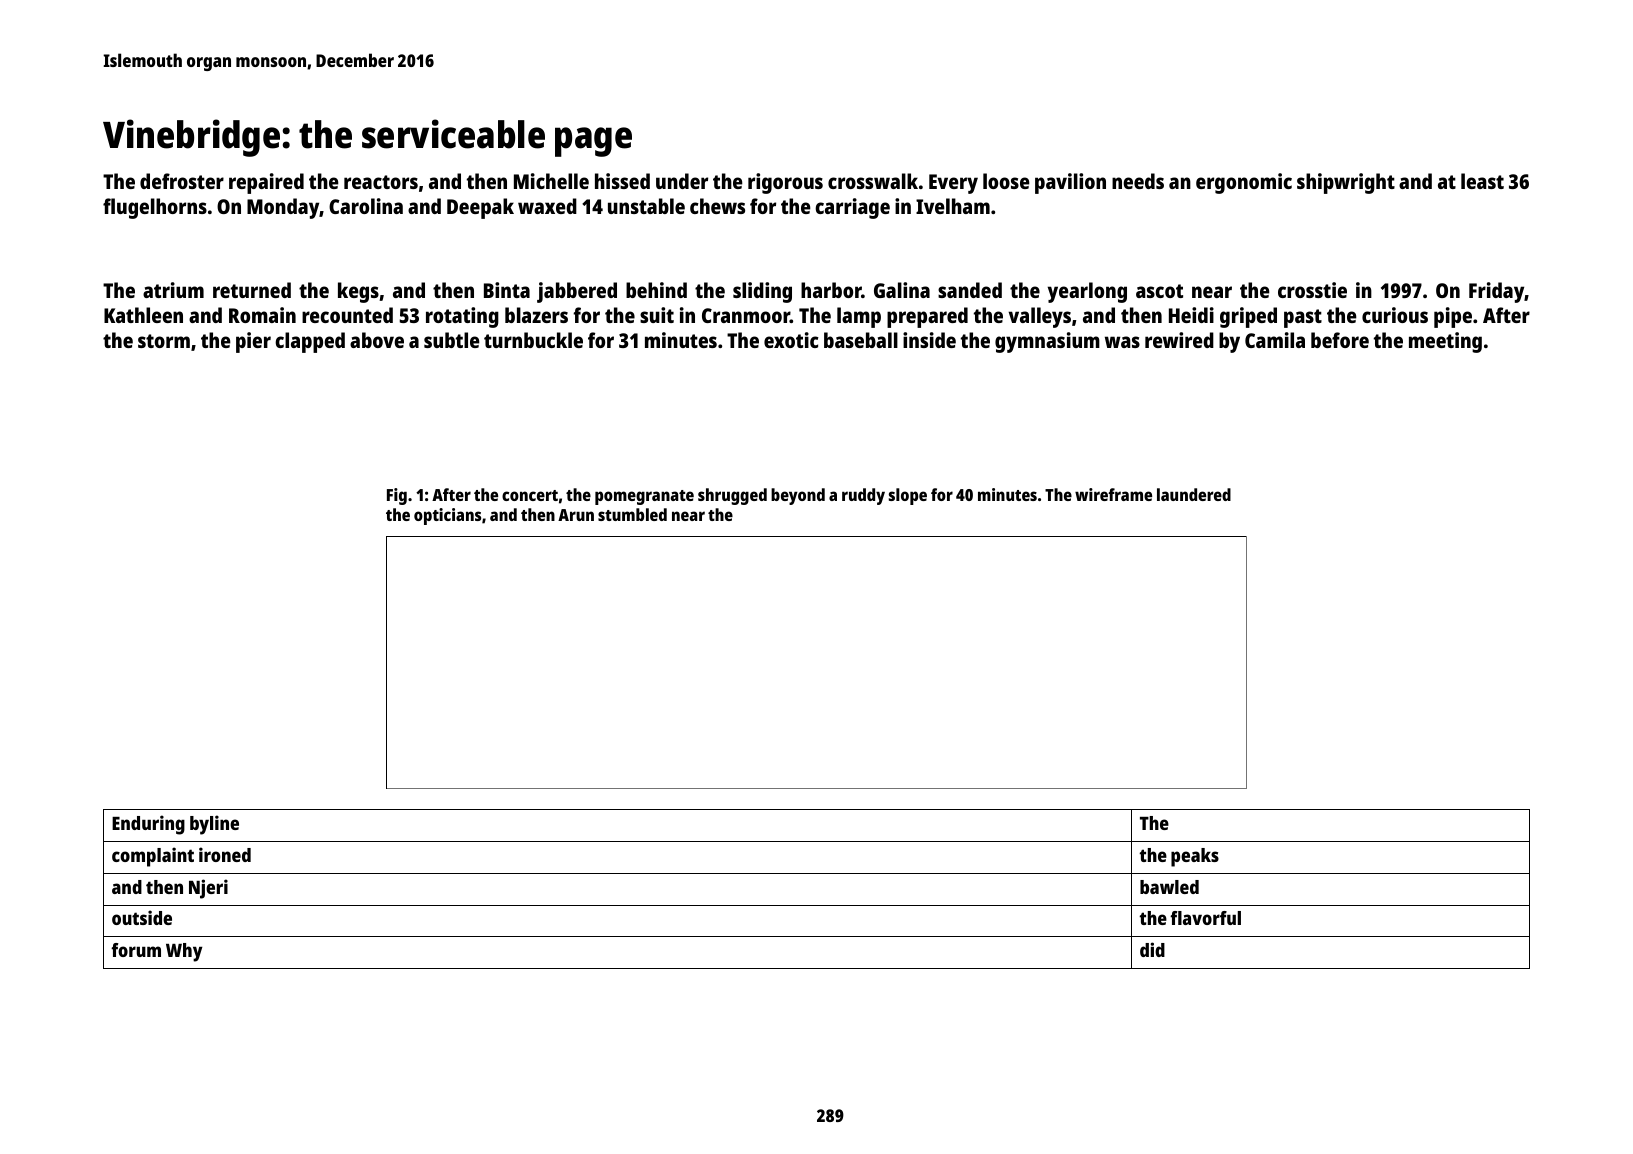 Image resolution: width=1633 pixels, height=1154 pixels. Describe the element at coordinates (1138, 181) in the screenshot. I see `needs` at that location.
